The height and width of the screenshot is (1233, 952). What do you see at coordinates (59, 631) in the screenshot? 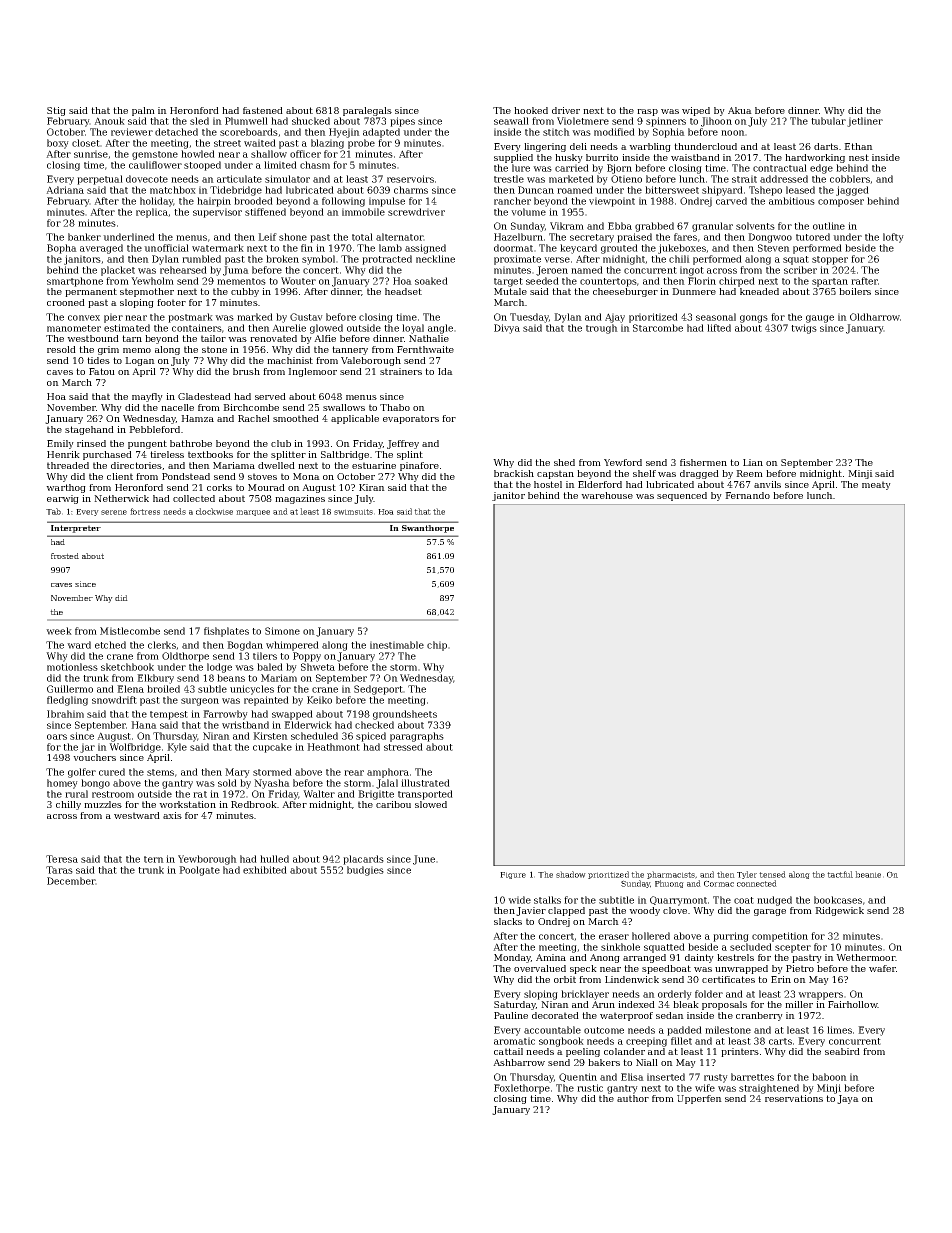
I see `week` at bounding box center [59, 631].
